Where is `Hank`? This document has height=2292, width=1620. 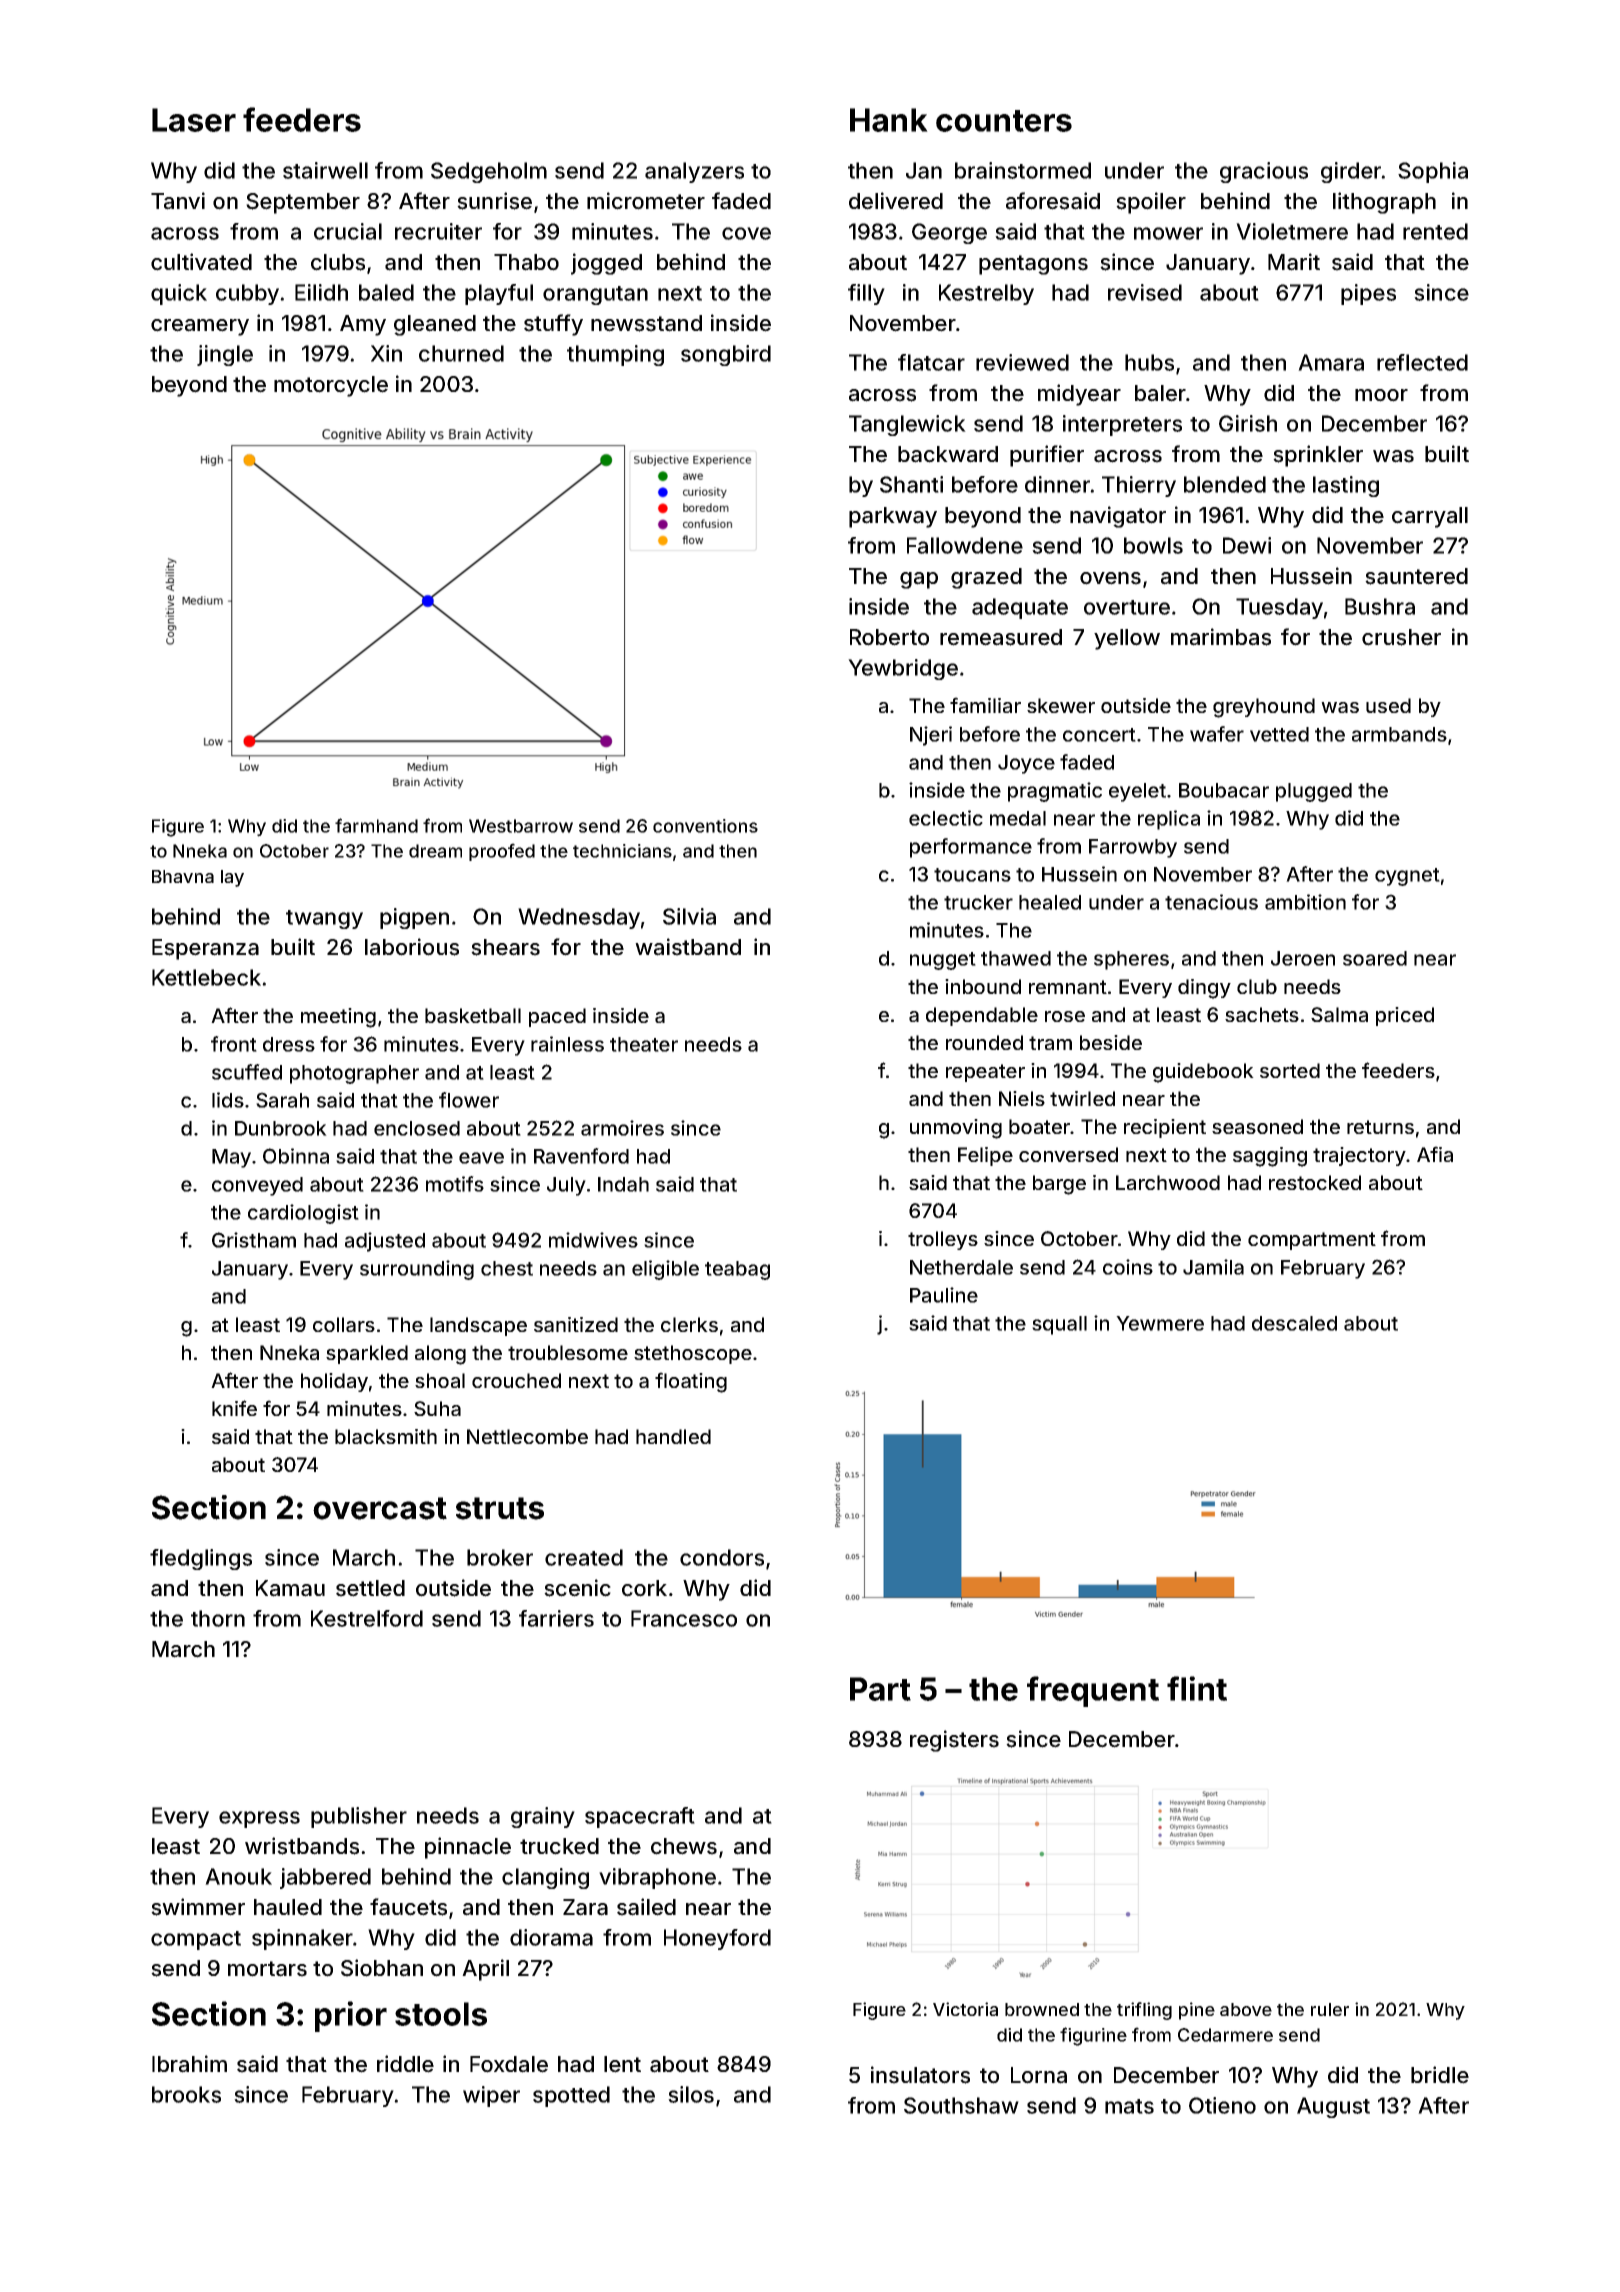 Hank is located at coordinates (889, 120).
